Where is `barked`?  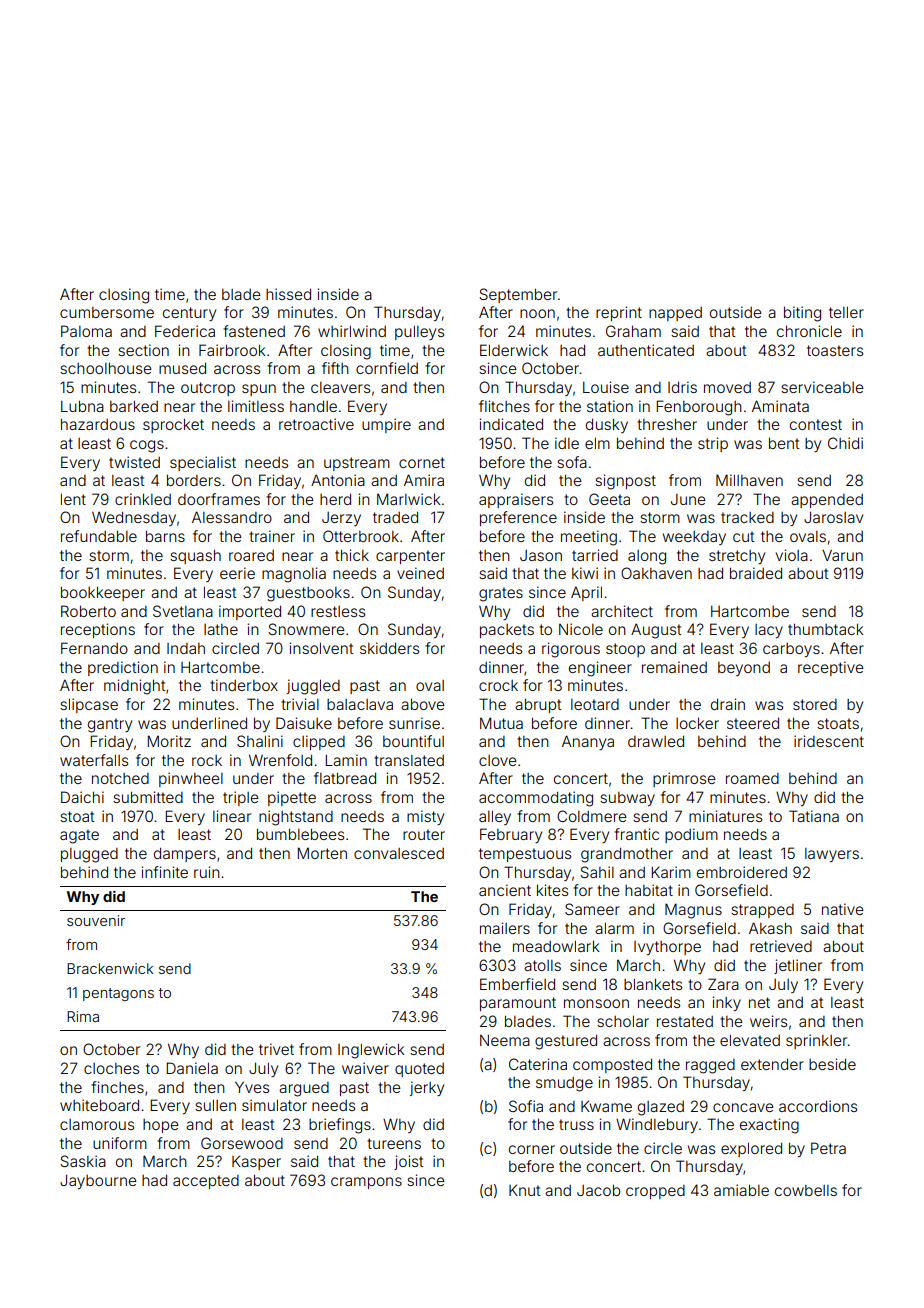 barked is located at coordinates (134, 406).
